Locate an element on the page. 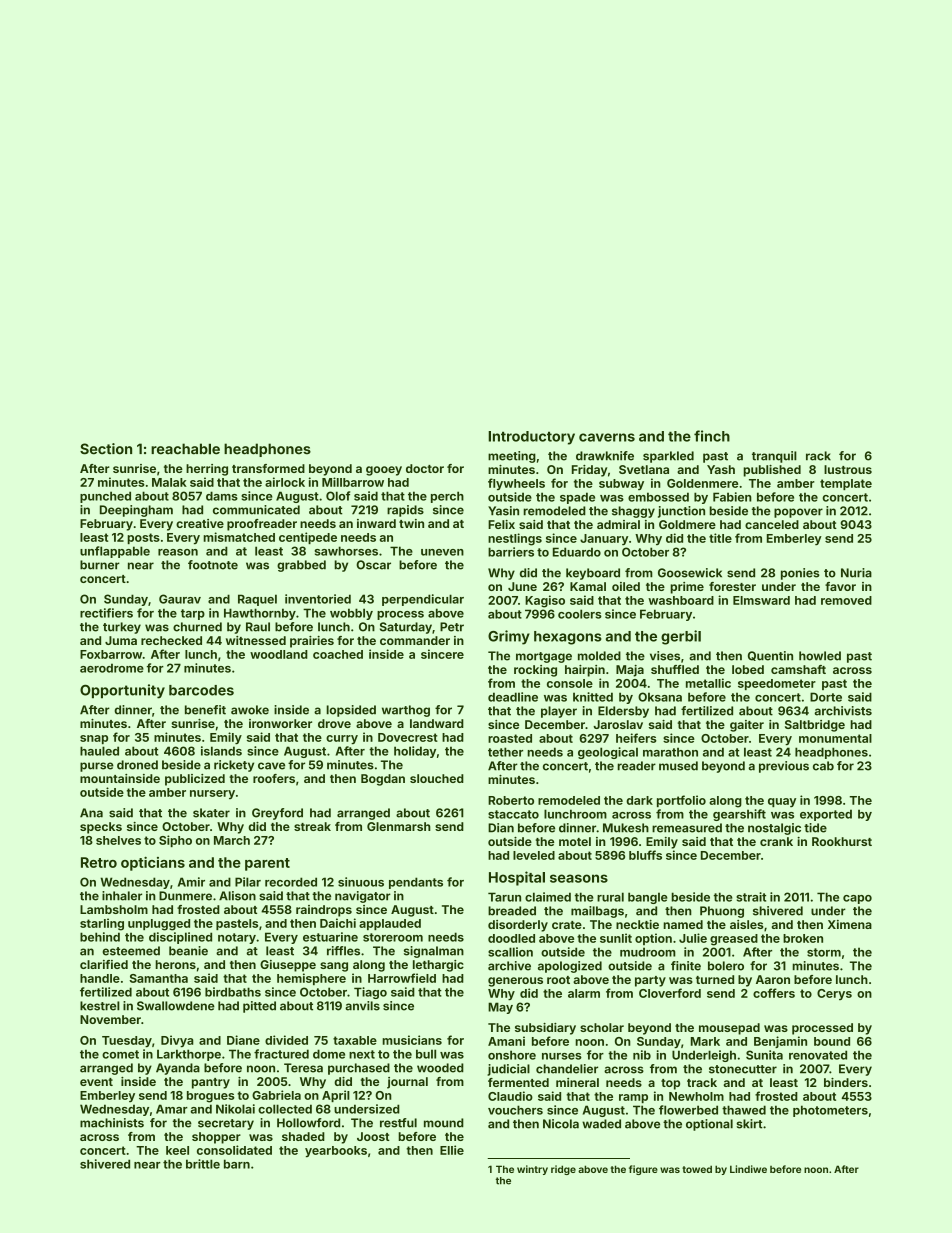 This image has height=1233, width=952. previous is located at coordinates (784, 767).
